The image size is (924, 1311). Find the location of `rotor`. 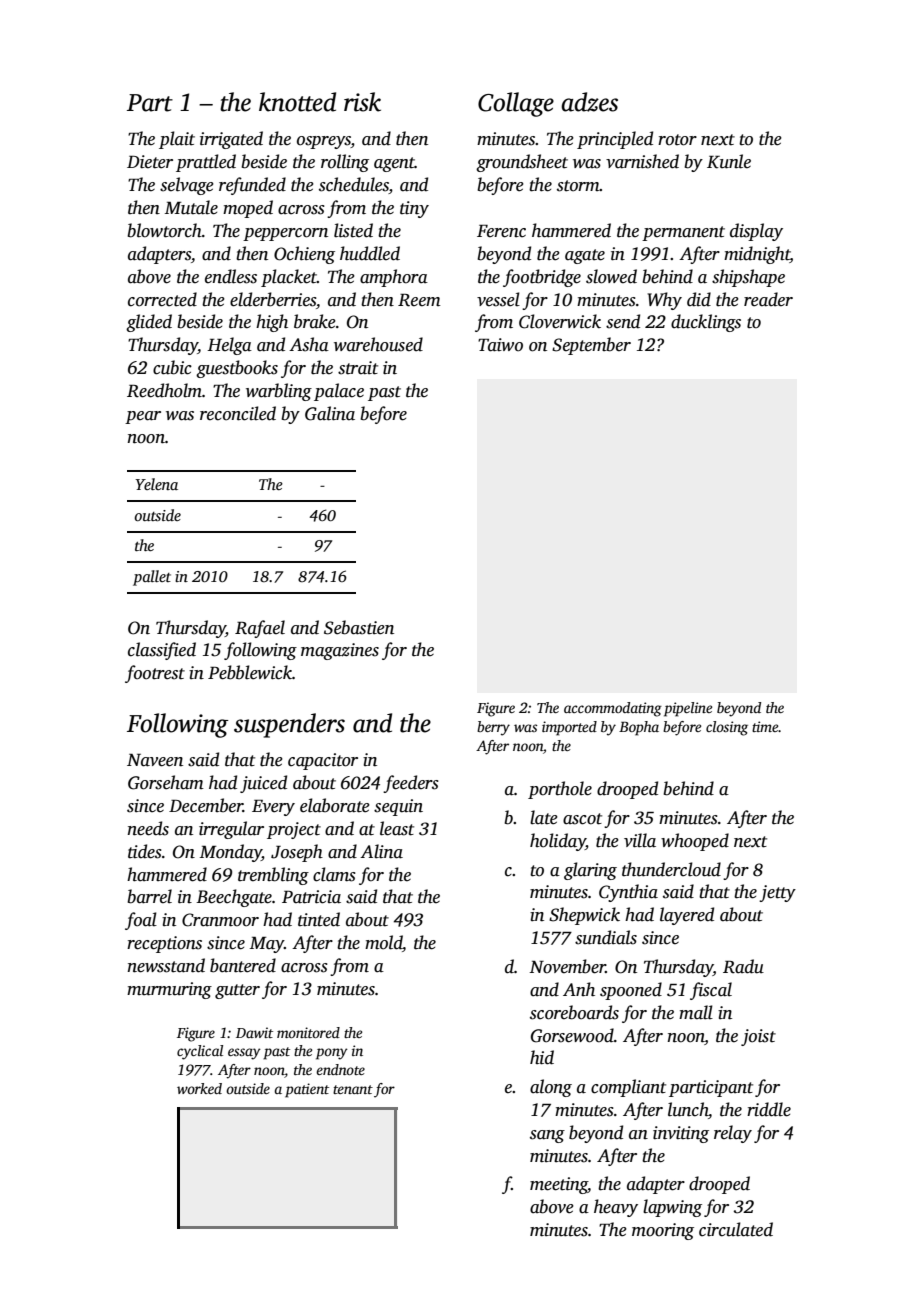

rotor is located at coordinates (677, 140).
